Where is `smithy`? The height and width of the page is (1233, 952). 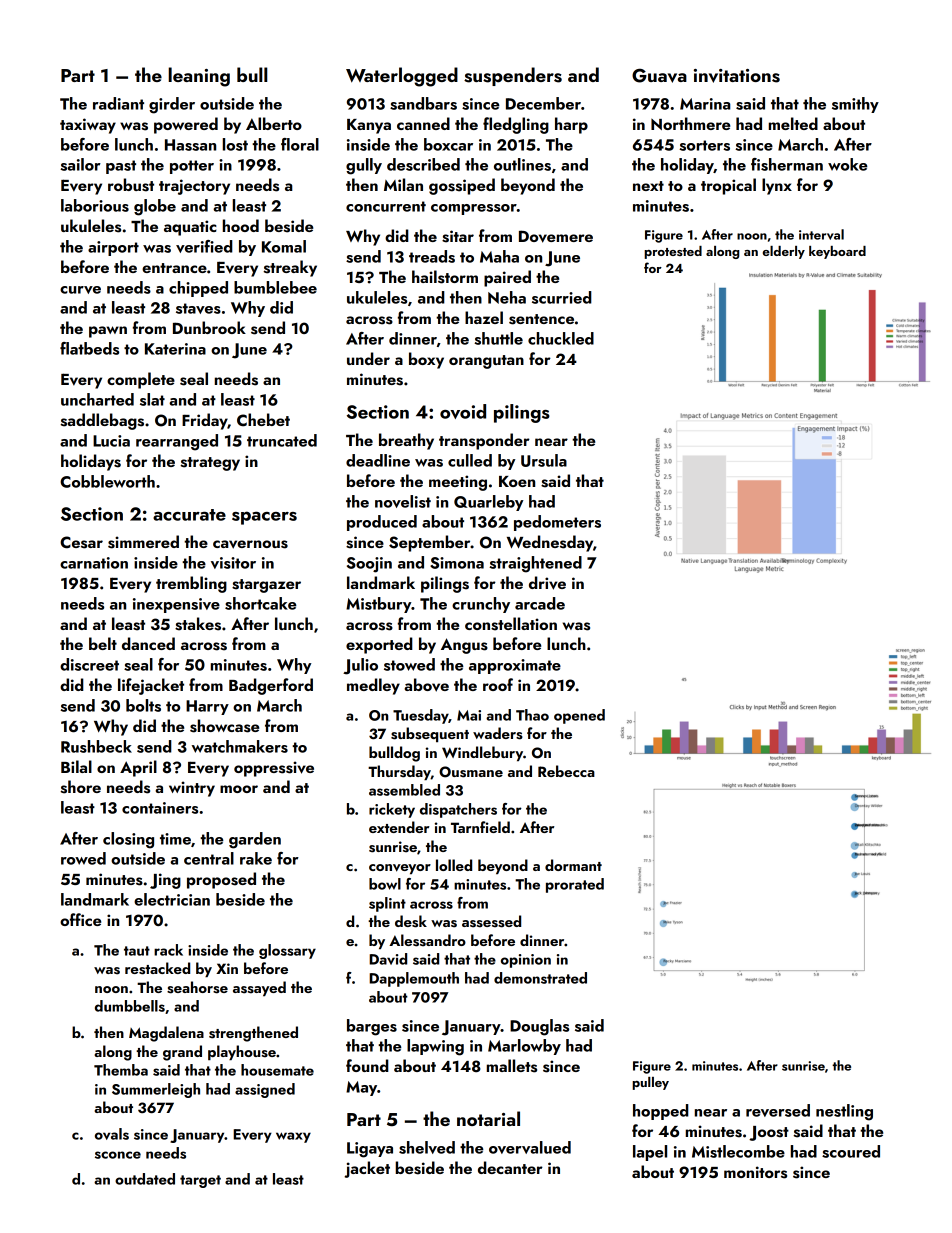
smithy is located at coordinates (855, 105).
